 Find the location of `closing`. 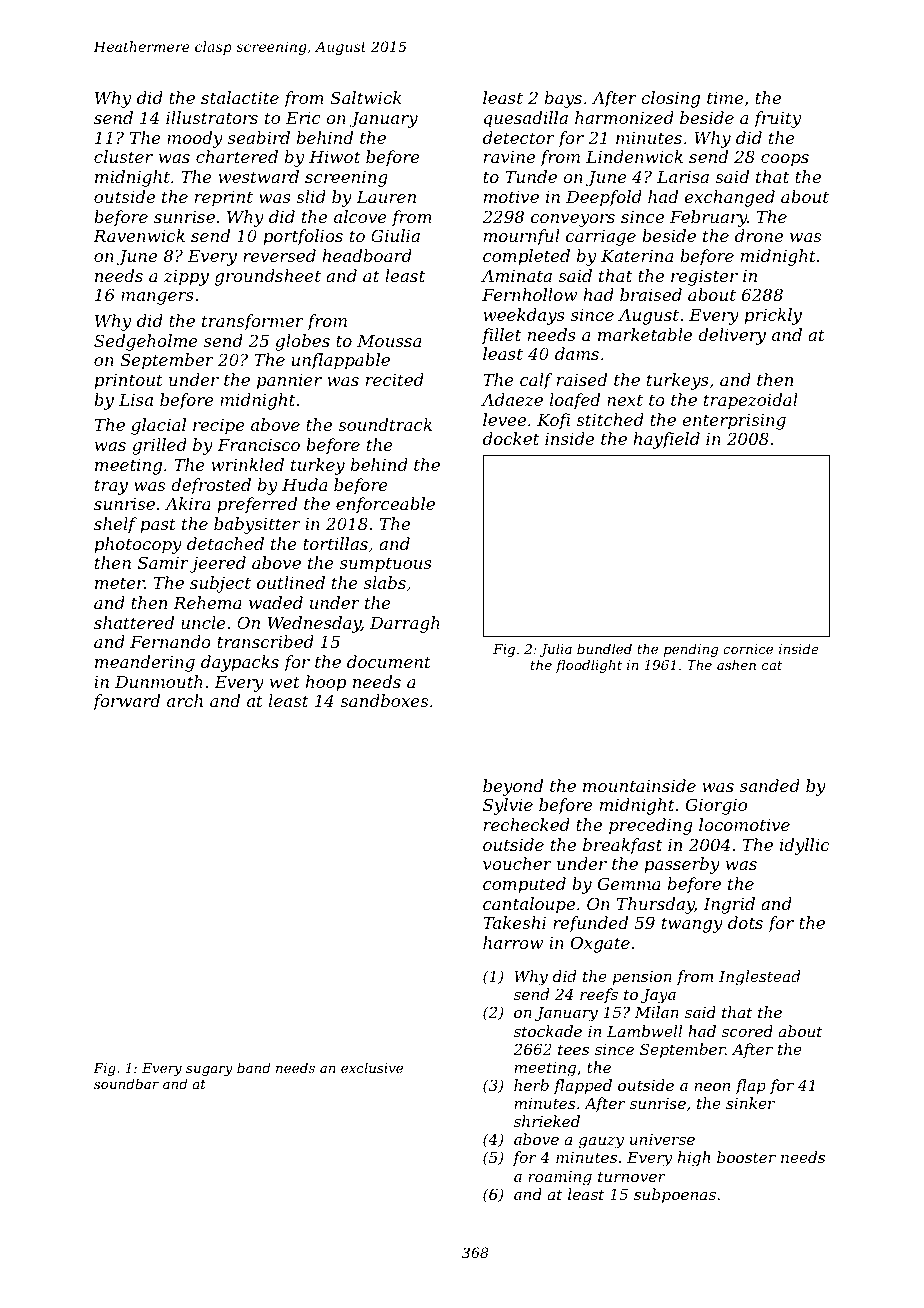

closing is located at coordinates (670, 99).
